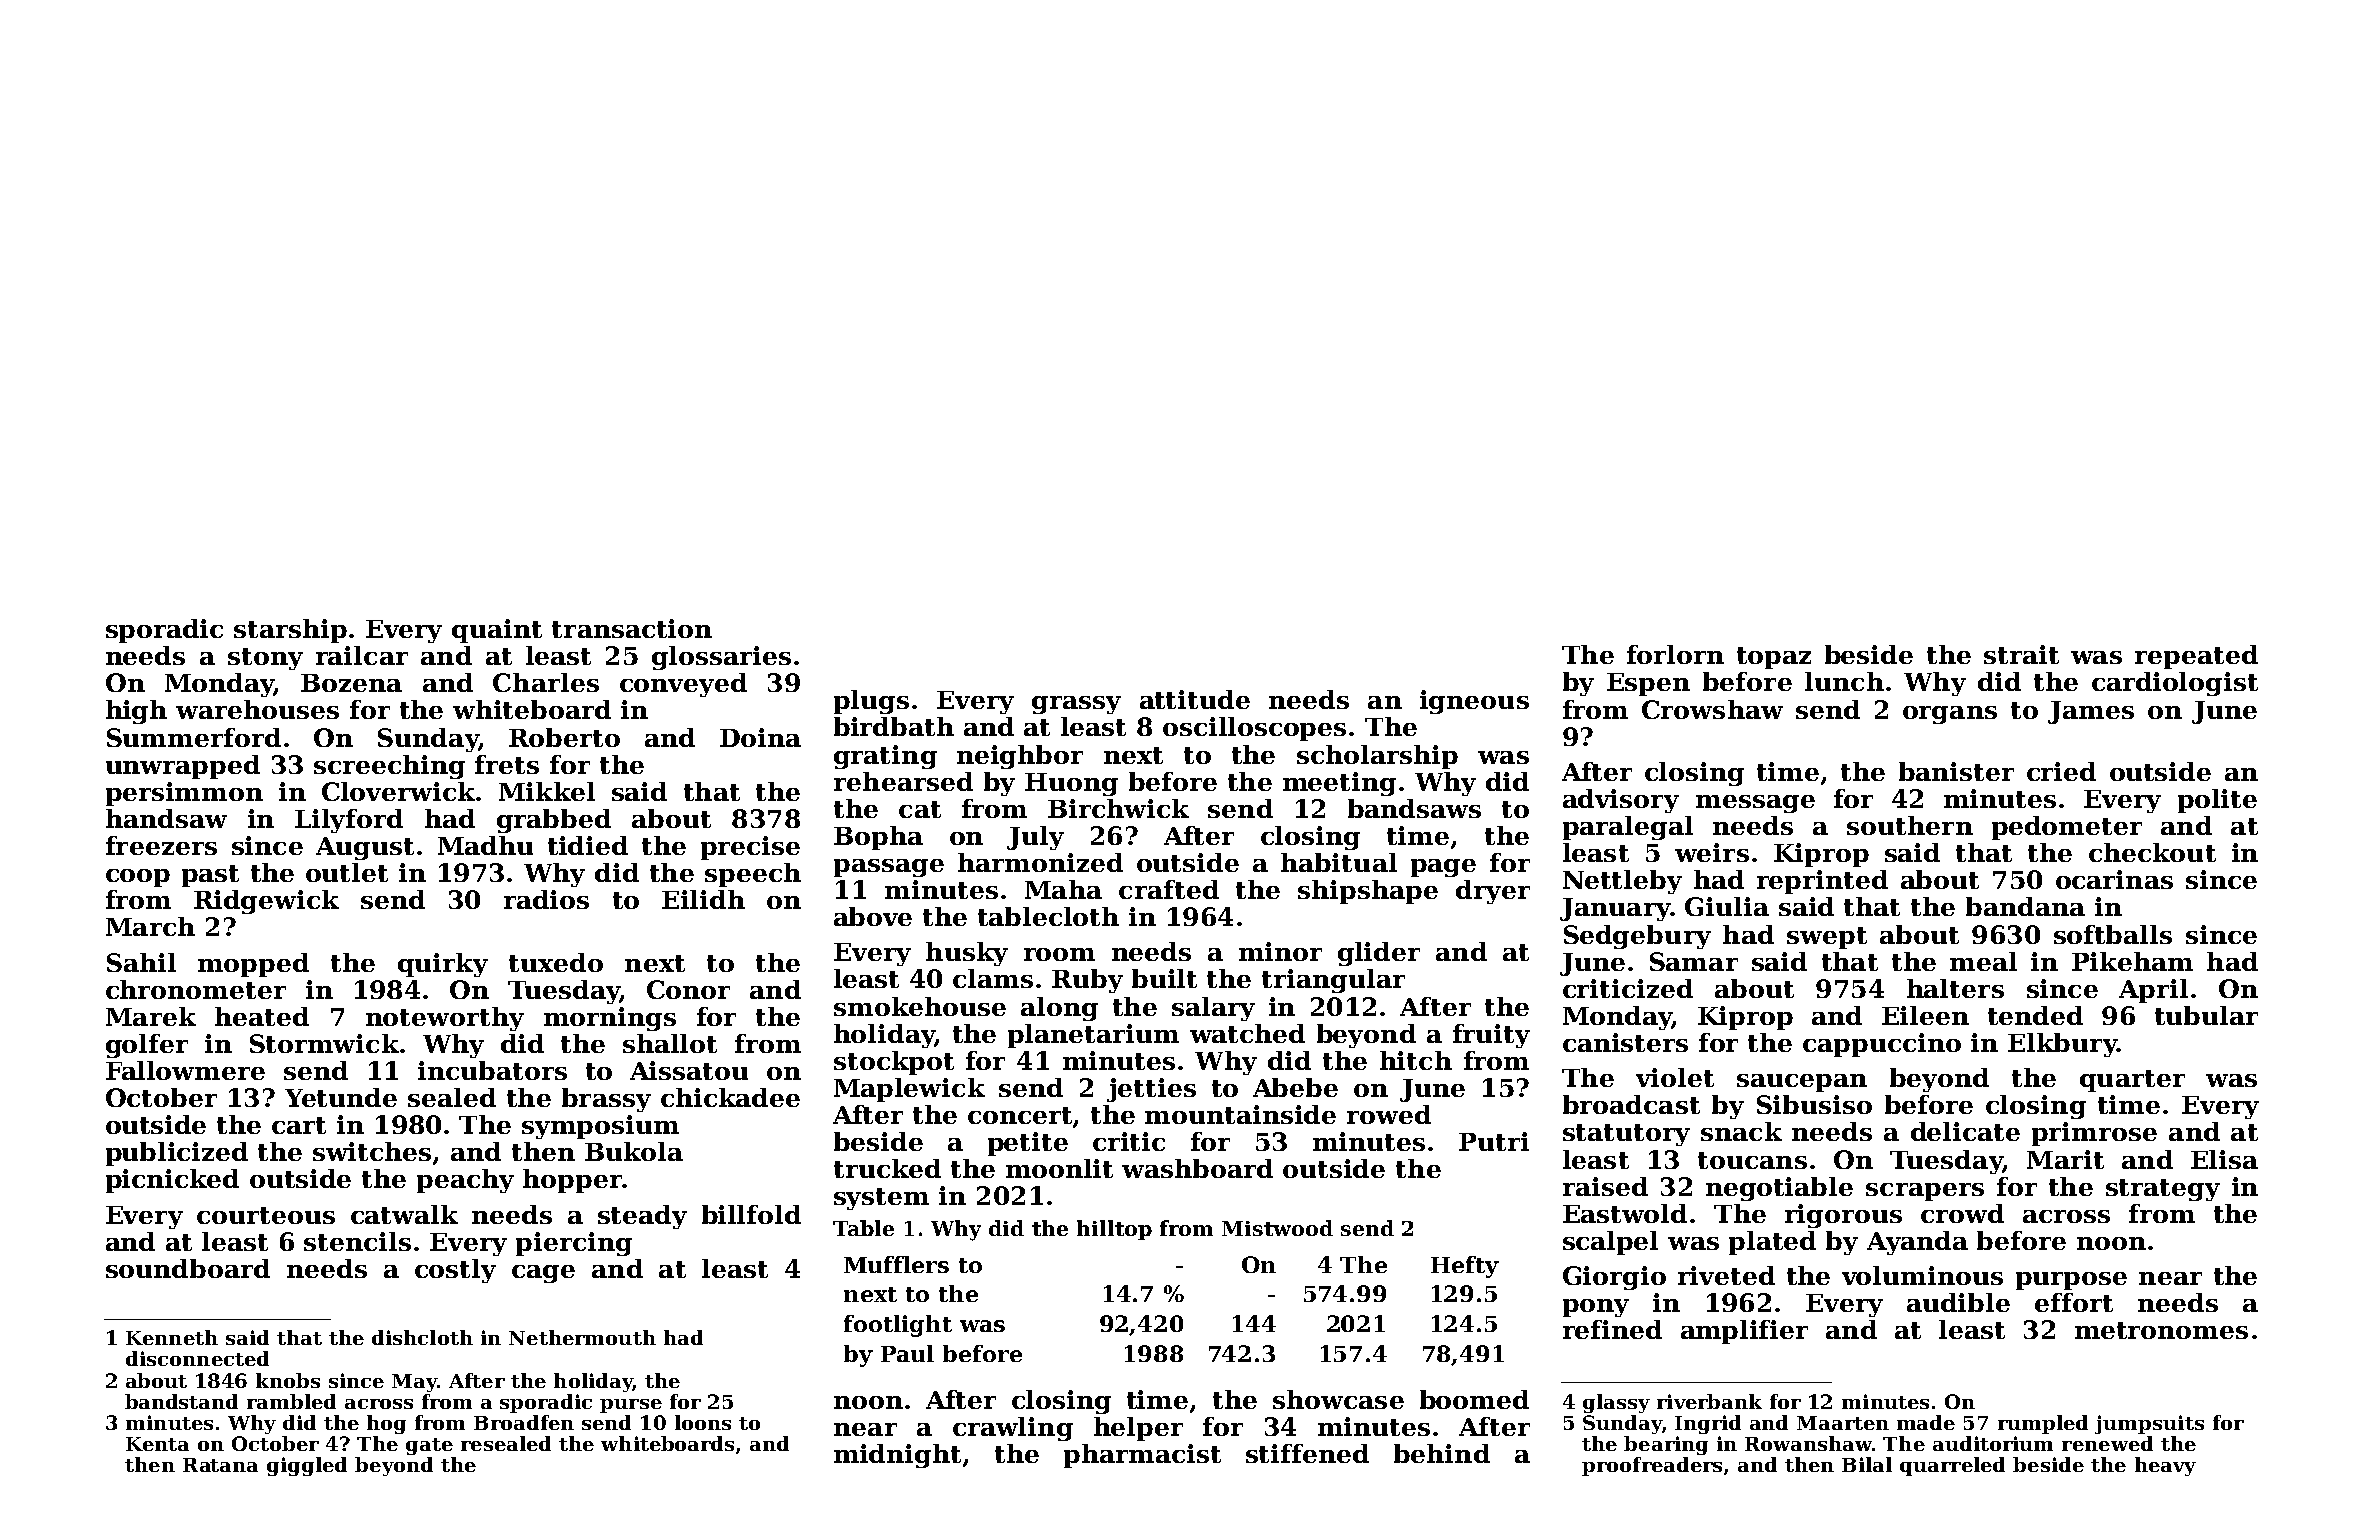 This document has height=1529, width=2363. I want to click on made, so click(1926, 1422).
